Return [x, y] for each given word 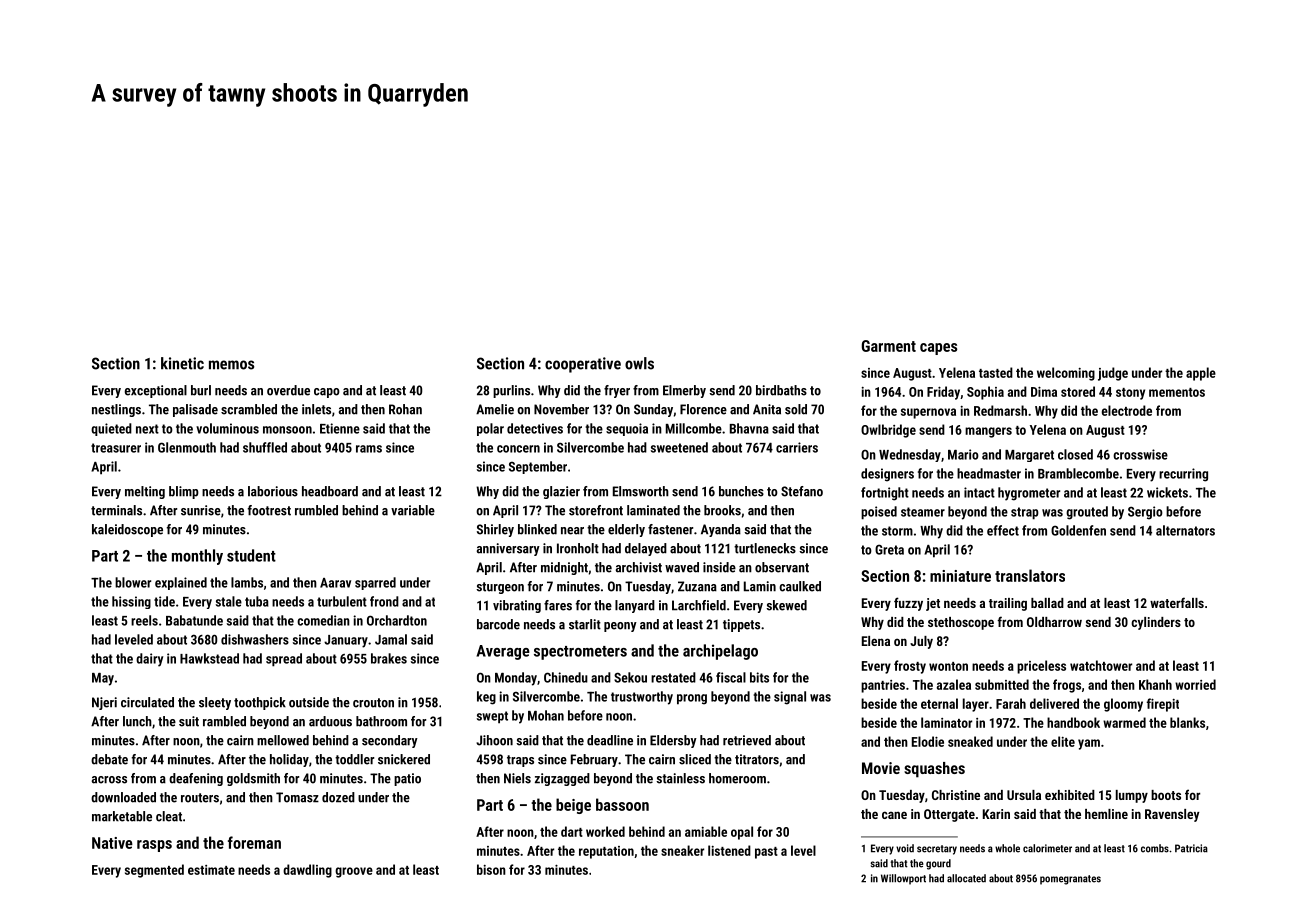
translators [1030, 575]
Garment [889, 346]
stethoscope [961, 623]
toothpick [260, 703]
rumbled [316, 510]
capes [938, 349]
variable [413, 510]
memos [231, 365]
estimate [211, 870]
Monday [516, 679]
